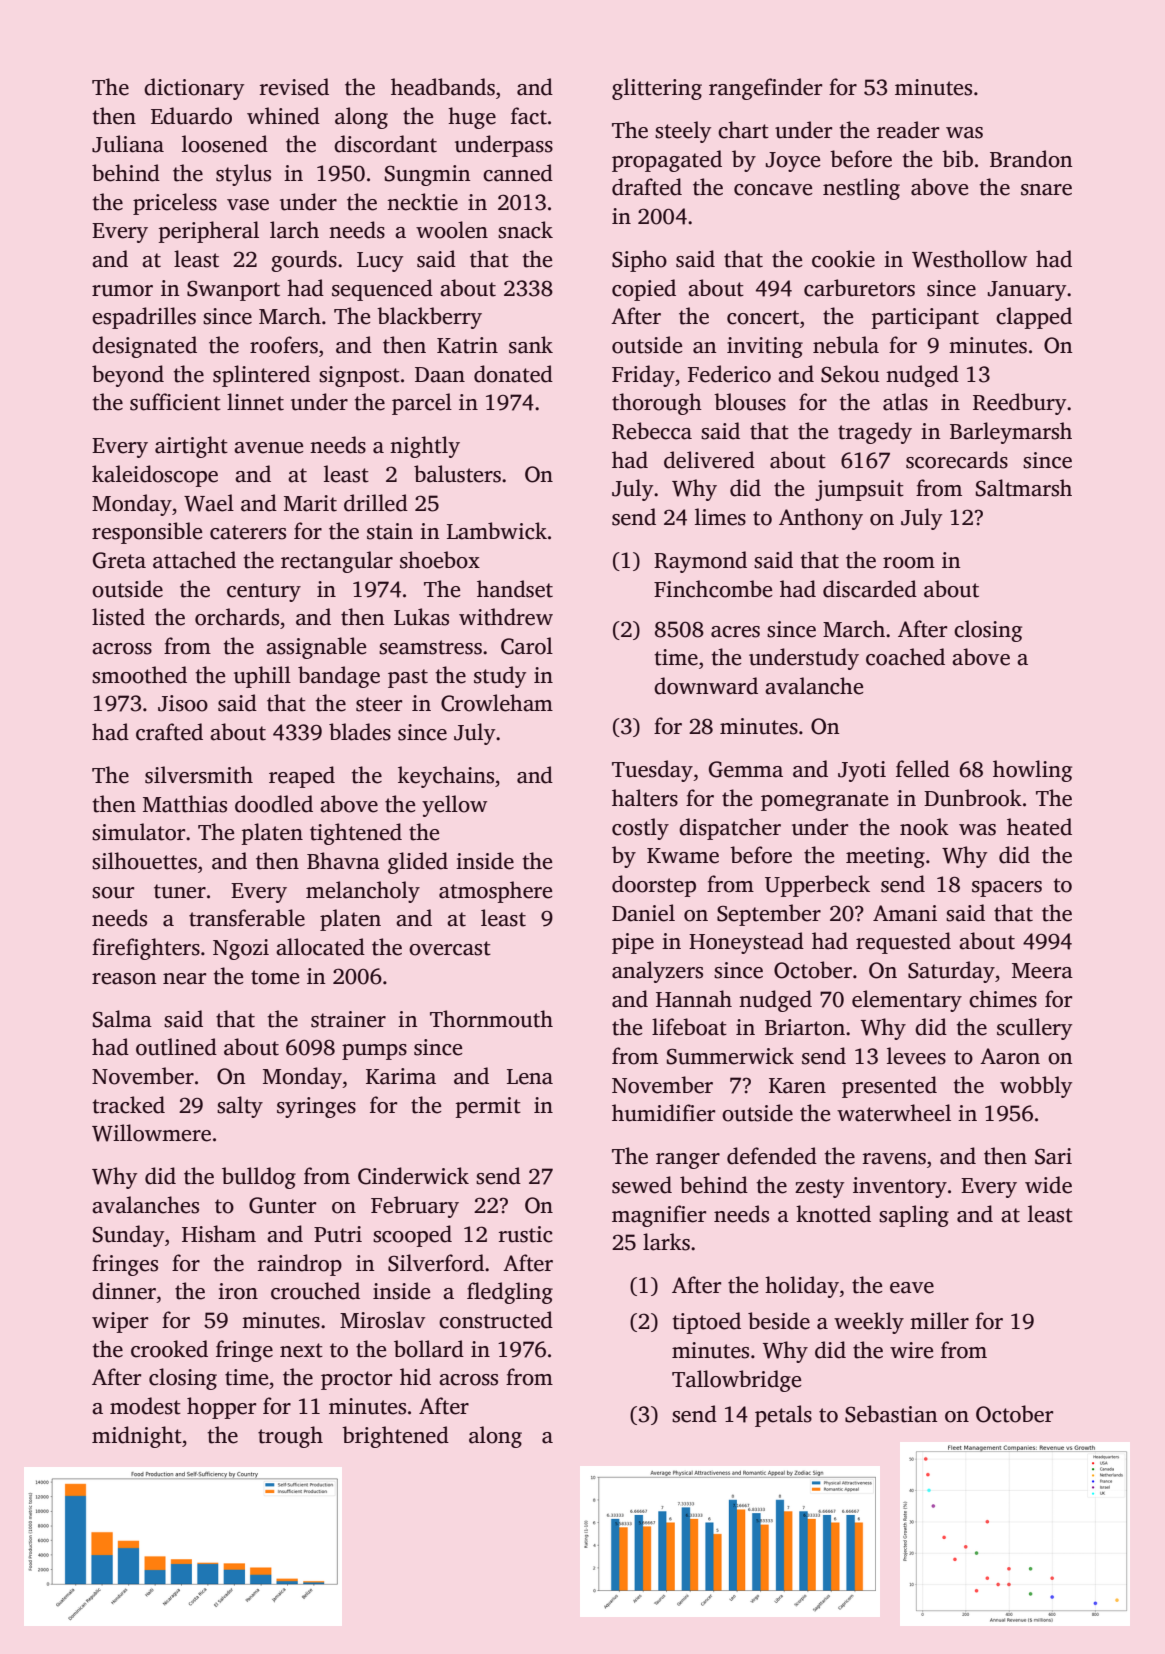 The width and height of the image is (1165, 1654). Describe the element at coordinates (199, 775) in the image. I see `silversmith` at that location.
